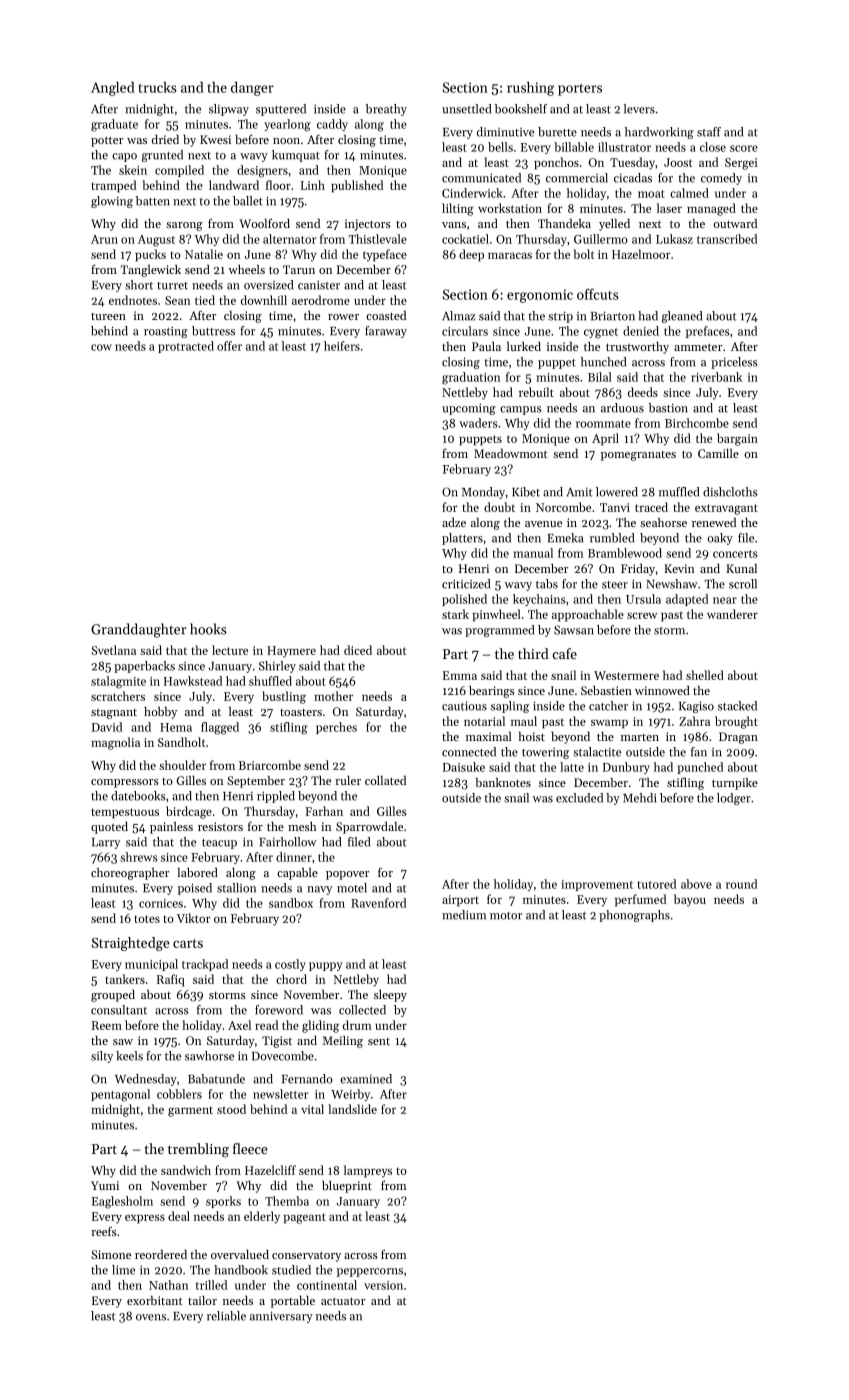 This screenshot has width=849, height=1400. What do you see at coordinates (709, 132) in the screenshot?
I see `staff` at bounding box center [709, 132].
